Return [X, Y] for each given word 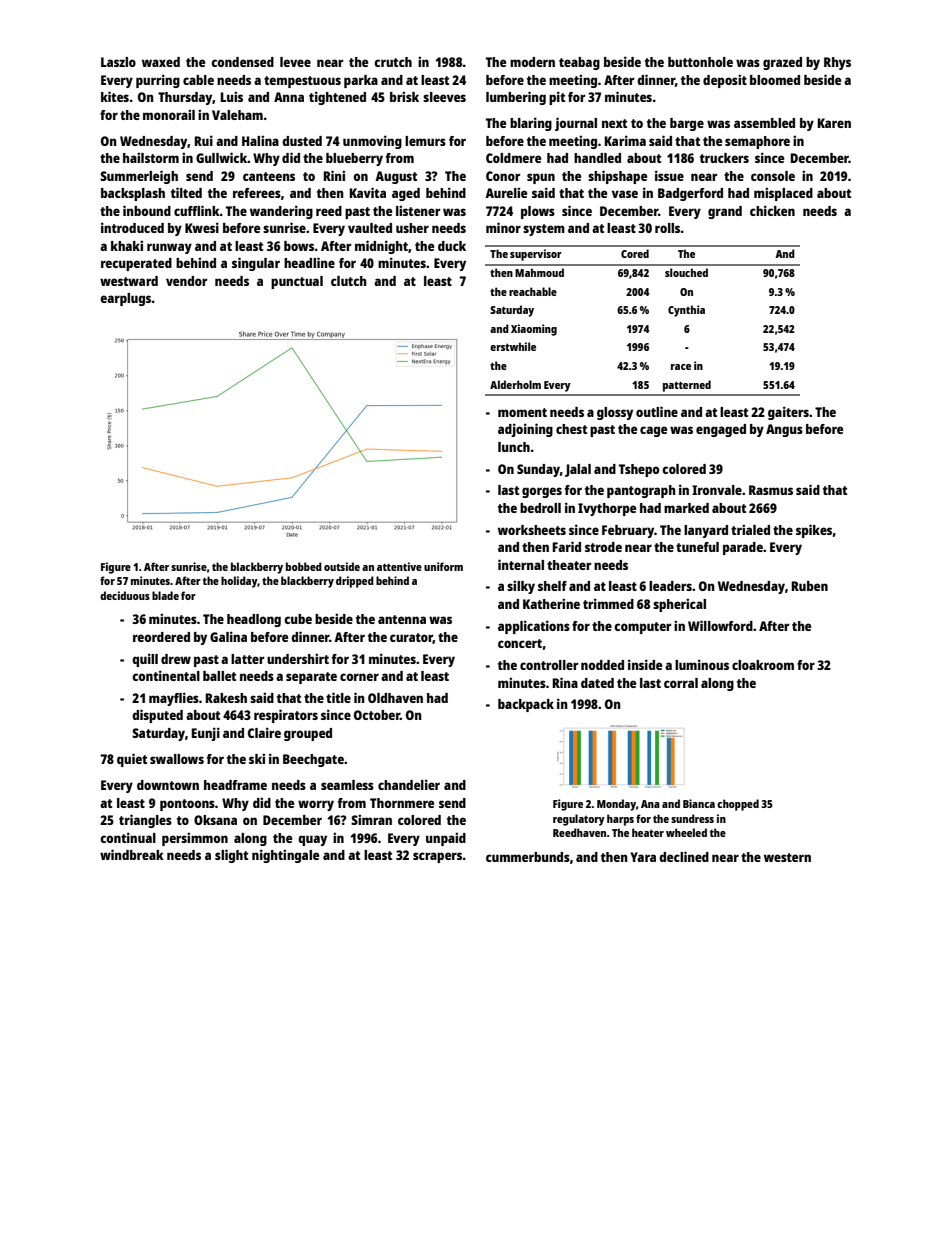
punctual [297, 282]
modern [532, 62]
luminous [702, 664]
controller [549, 665]
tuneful [697, 547]
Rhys [837, 63]
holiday [239, 582]
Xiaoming [534, 330]
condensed [242, 62]
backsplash [133, 194]
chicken [772, 210]
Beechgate [313, 760]
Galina [228, 636]
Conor [503, 176]
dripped [355, 582]
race [681, 367]
